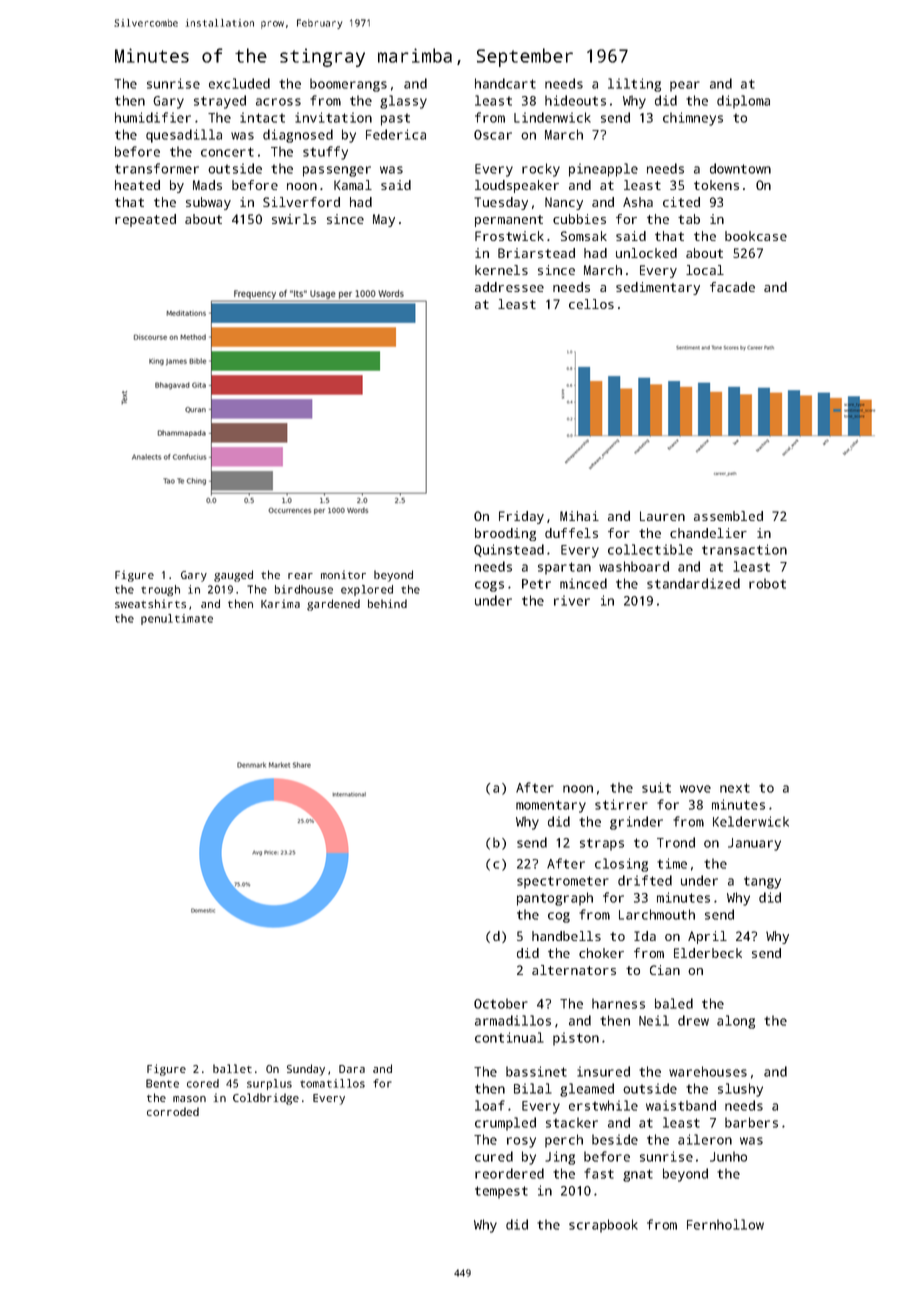  I want to click on pantograph, so click(555, 899).
